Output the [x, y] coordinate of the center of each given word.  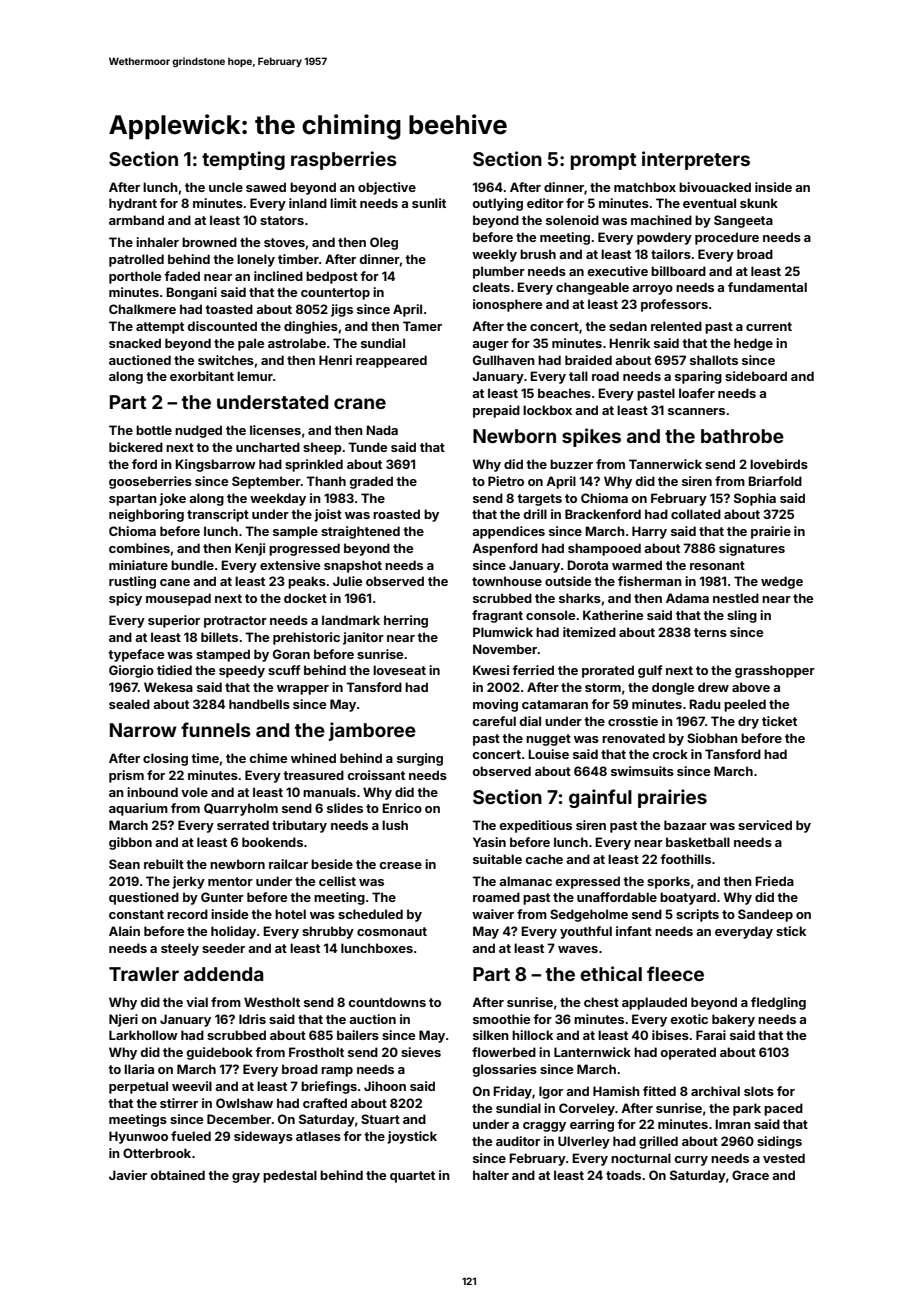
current [769, 326]
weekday [278, 499]
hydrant [133, 204]
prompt [604, 161]
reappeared [391, 361]
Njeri [123, 1020]
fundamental [767, 287]
